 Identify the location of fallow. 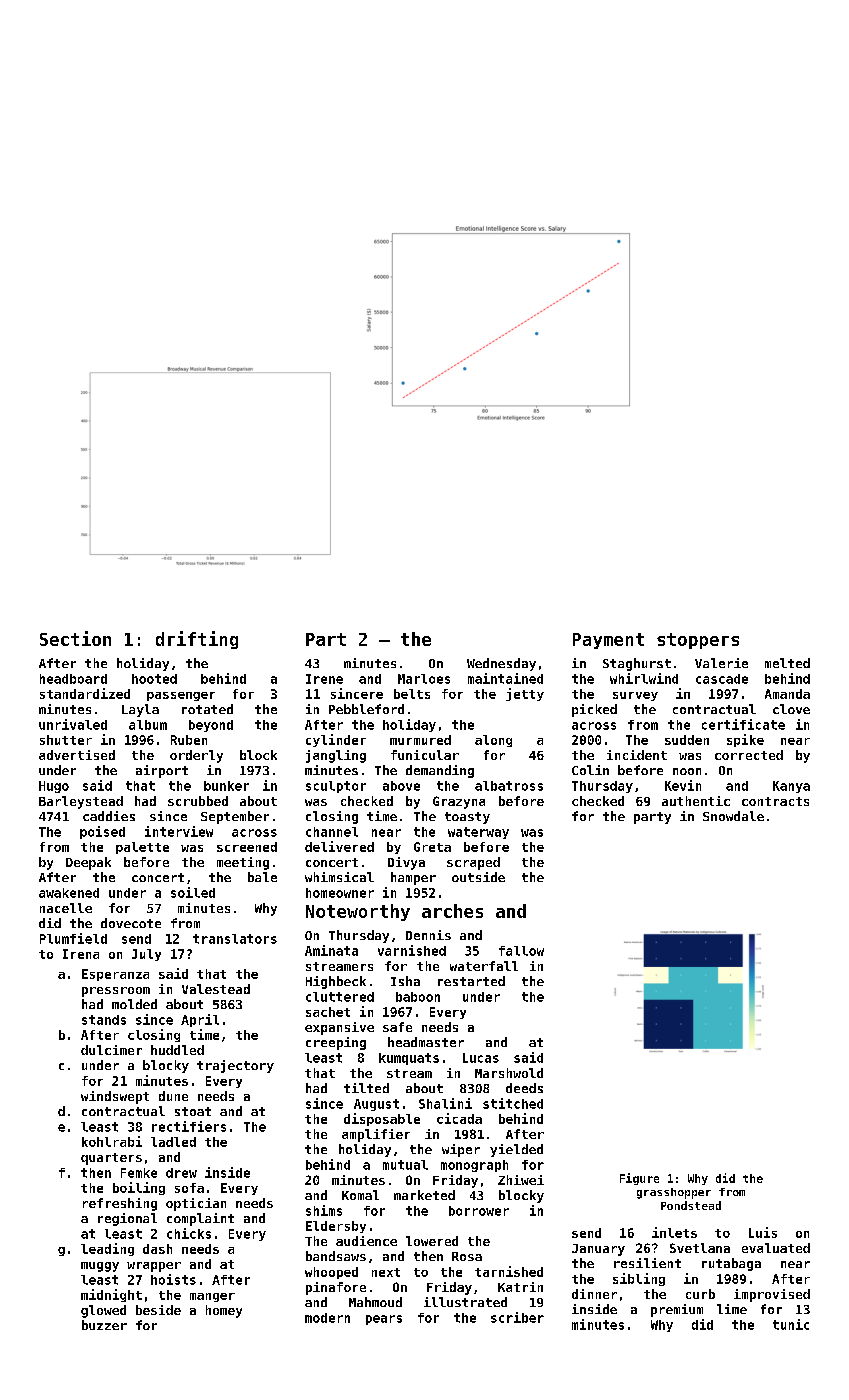
(521, 951).
